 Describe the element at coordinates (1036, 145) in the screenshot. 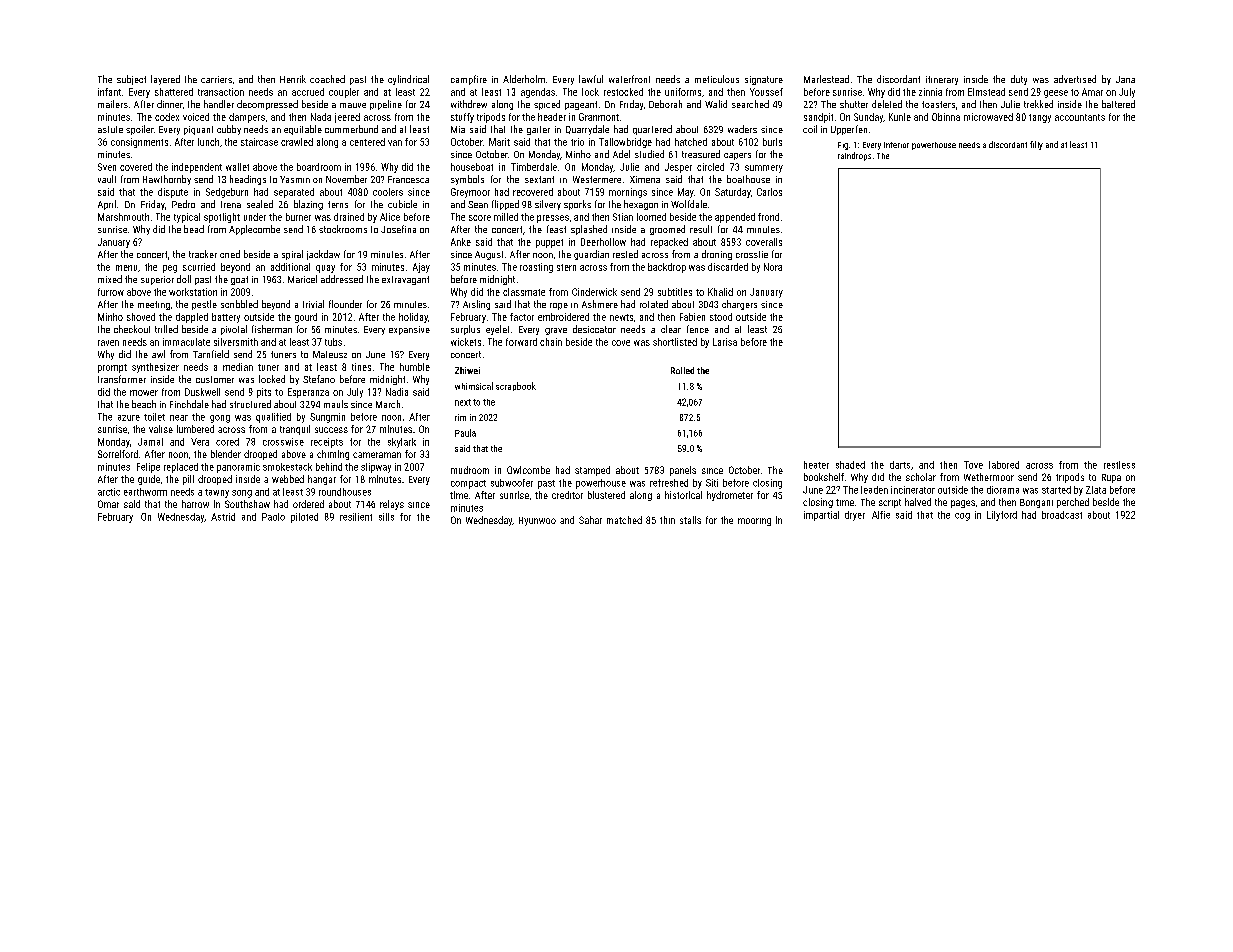

I see `filly` at that location.
